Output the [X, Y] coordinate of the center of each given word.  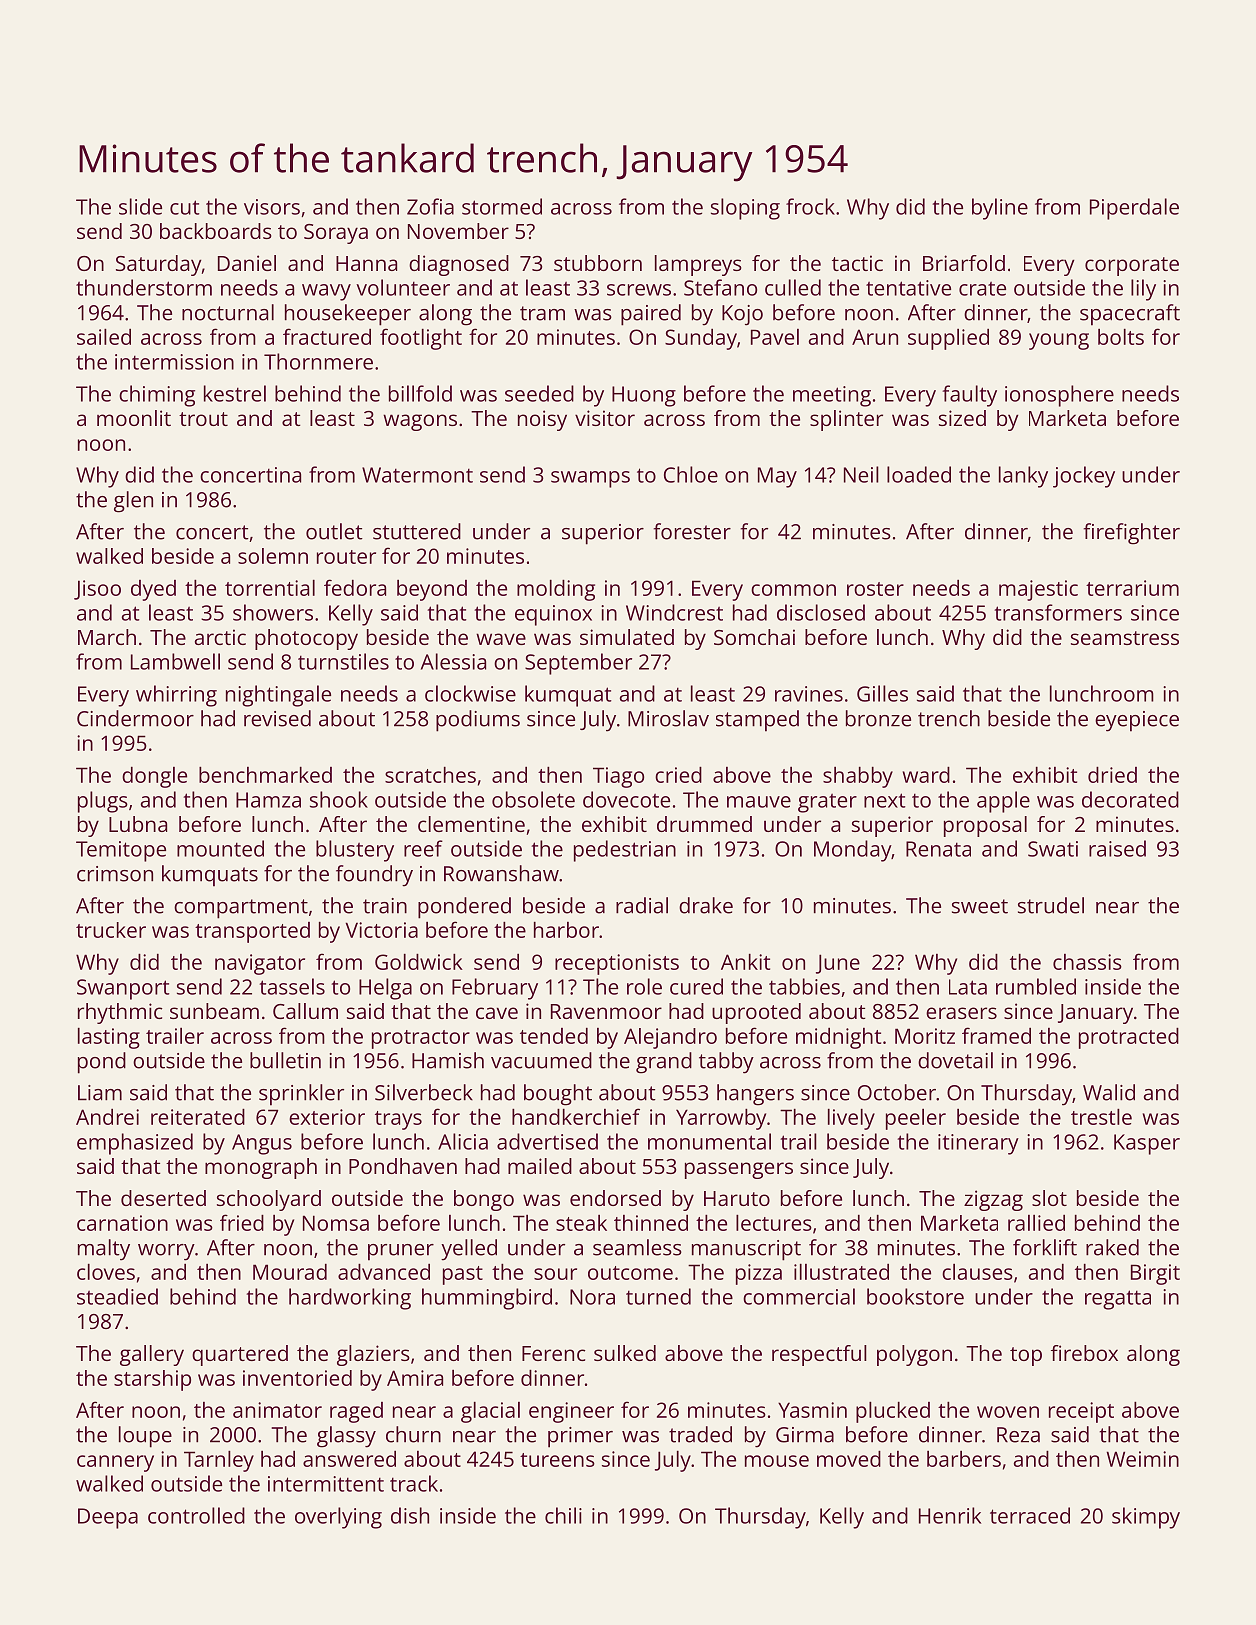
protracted [1129, 1038]
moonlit [134, 418]
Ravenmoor [606, 1011]
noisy [542, 420]
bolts [1121, 337]
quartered [240, 1355]
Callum [305, 1011]
